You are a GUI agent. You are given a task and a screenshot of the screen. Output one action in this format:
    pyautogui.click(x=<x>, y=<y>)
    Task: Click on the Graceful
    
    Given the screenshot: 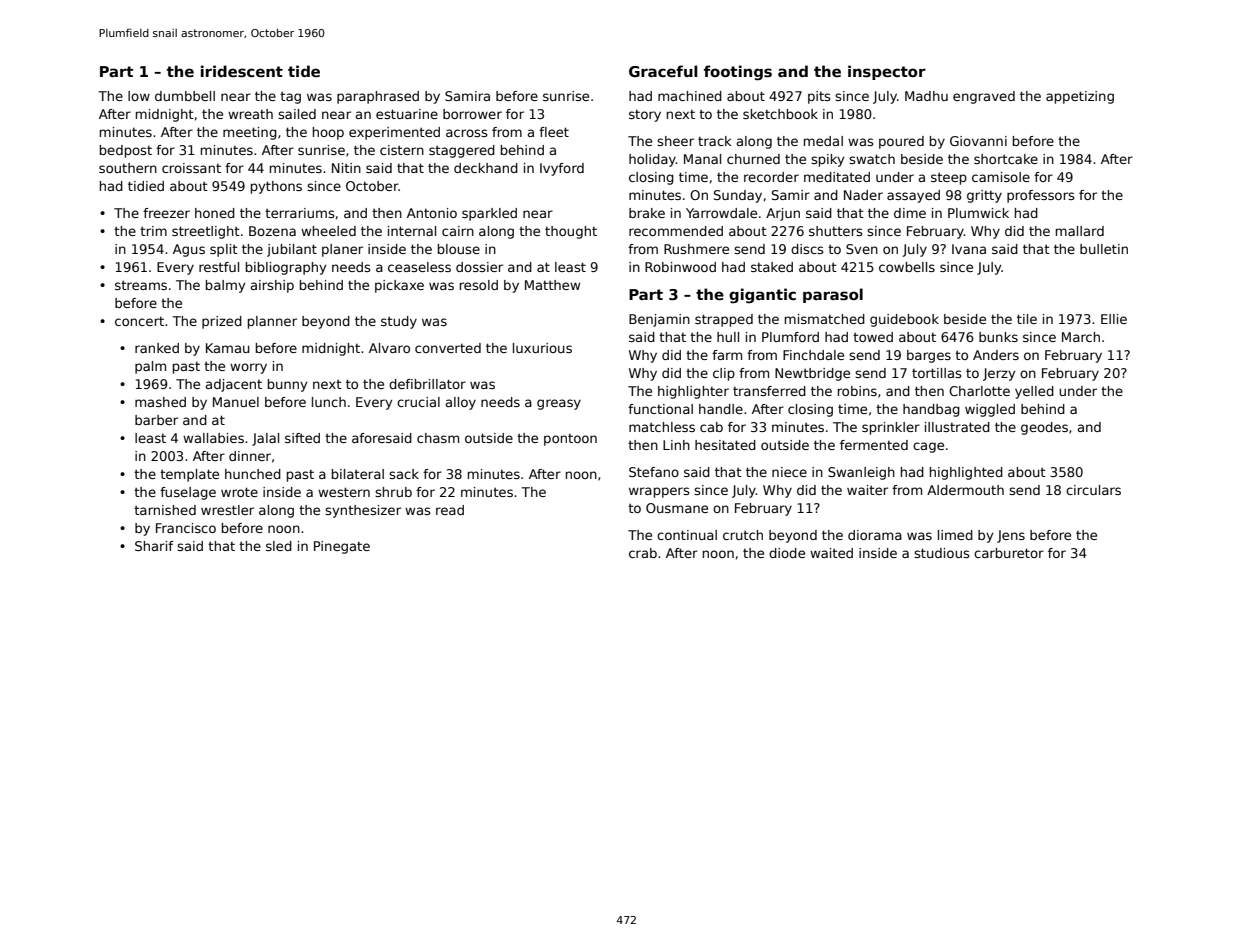 What is the action you would take?
    pyautogui.click(x=663, y=71)
